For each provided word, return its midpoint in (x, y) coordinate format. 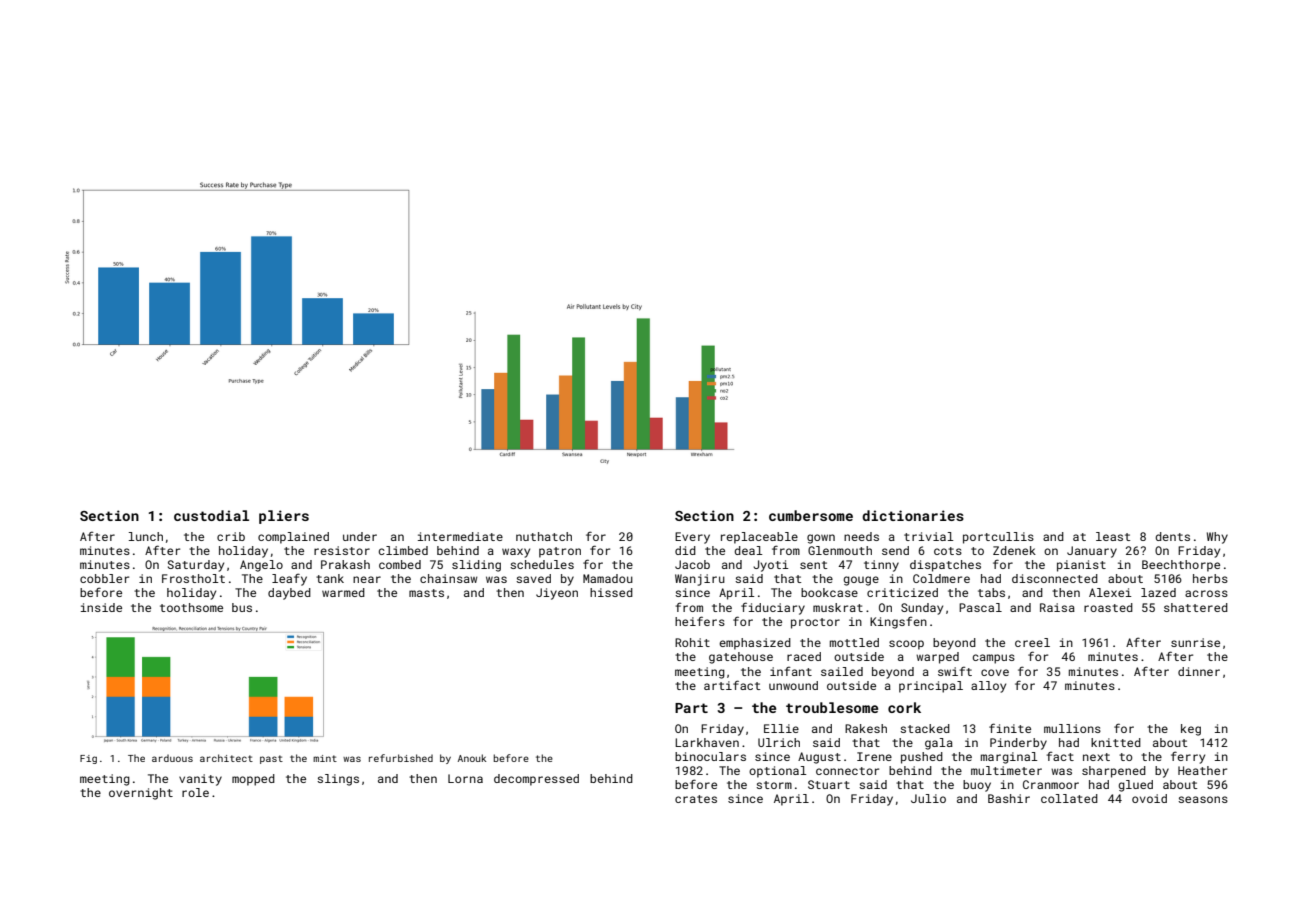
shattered (1196, 607)
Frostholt (193, 578)
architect (226, 758)
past (271, 759)
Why (1217, 538)
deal (748, 550)
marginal (1009, 758)
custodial (211, 515)
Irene (874, 756)
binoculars (710, 756)
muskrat (838, 607)
